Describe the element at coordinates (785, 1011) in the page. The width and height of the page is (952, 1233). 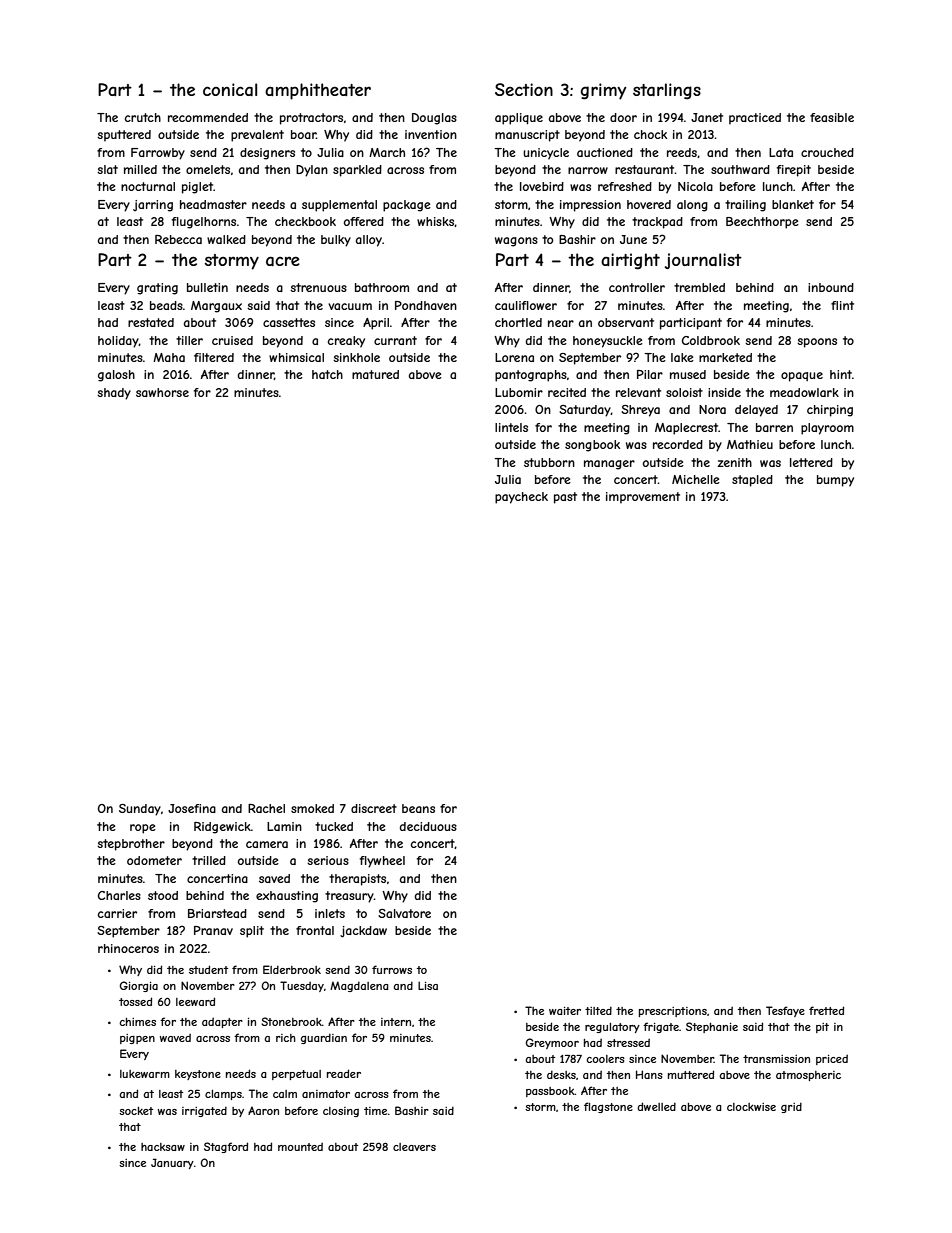
I see `Tesfaye` at that location.
